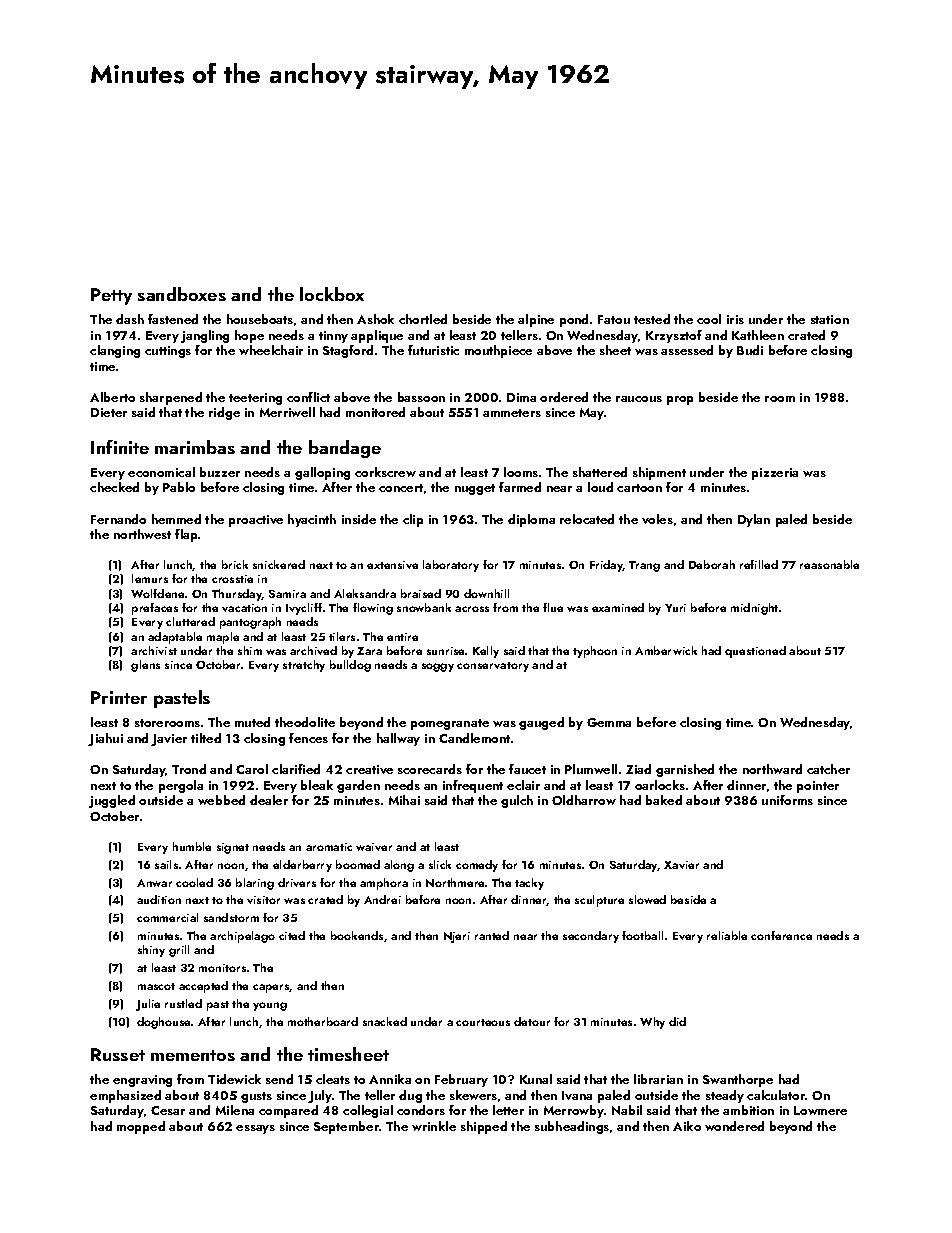  Describe the element at coordinates (781, 935) in the screenshot. I see `conference` at that location.
